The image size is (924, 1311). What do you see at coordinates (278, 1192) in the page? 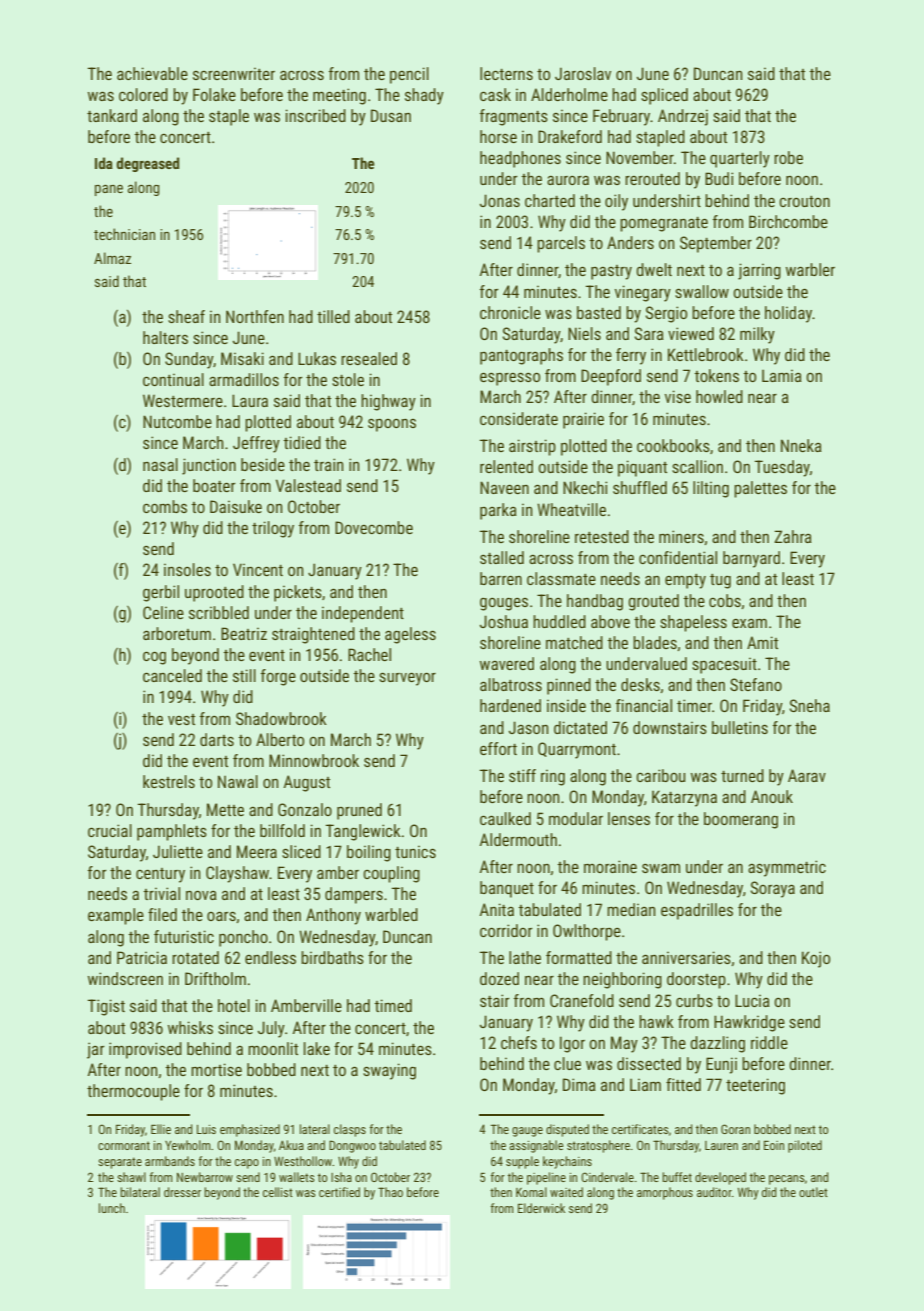
I see `cellist` at bounding box center [278, 1192].
